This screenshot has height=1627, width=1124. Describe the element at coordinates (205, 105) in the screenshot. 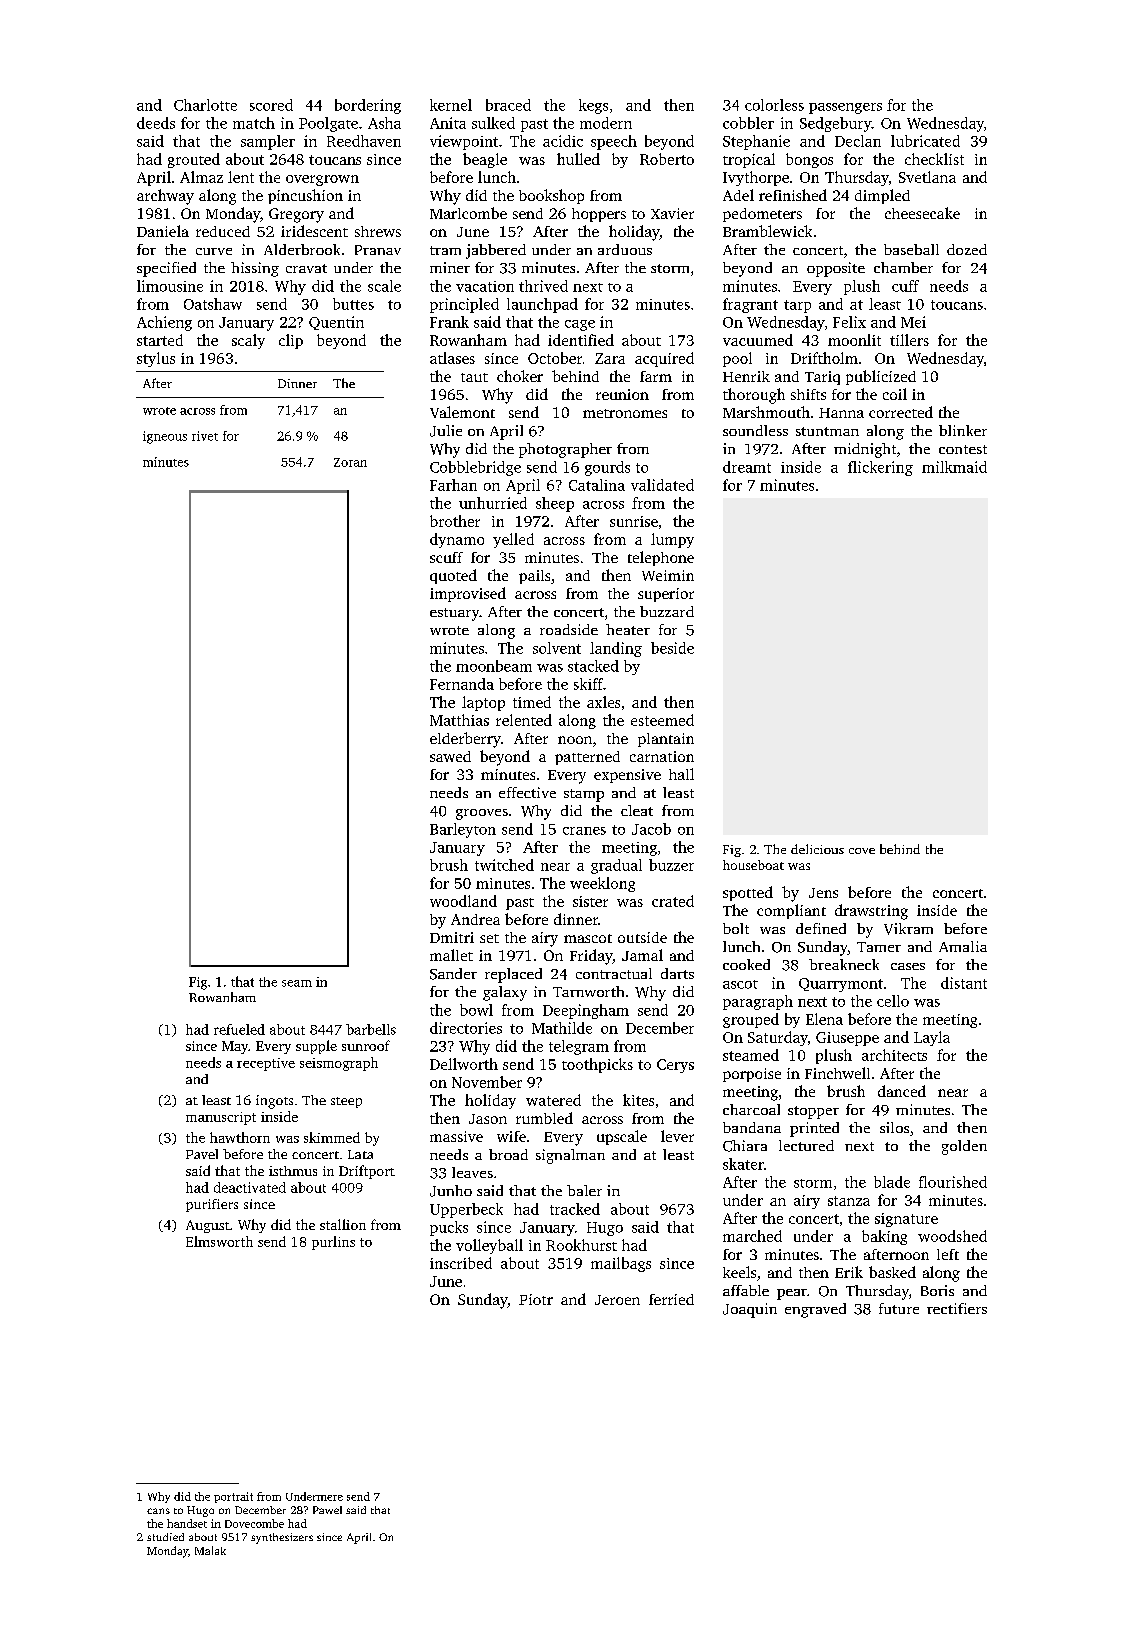

I see `Charlotte` at that location.
